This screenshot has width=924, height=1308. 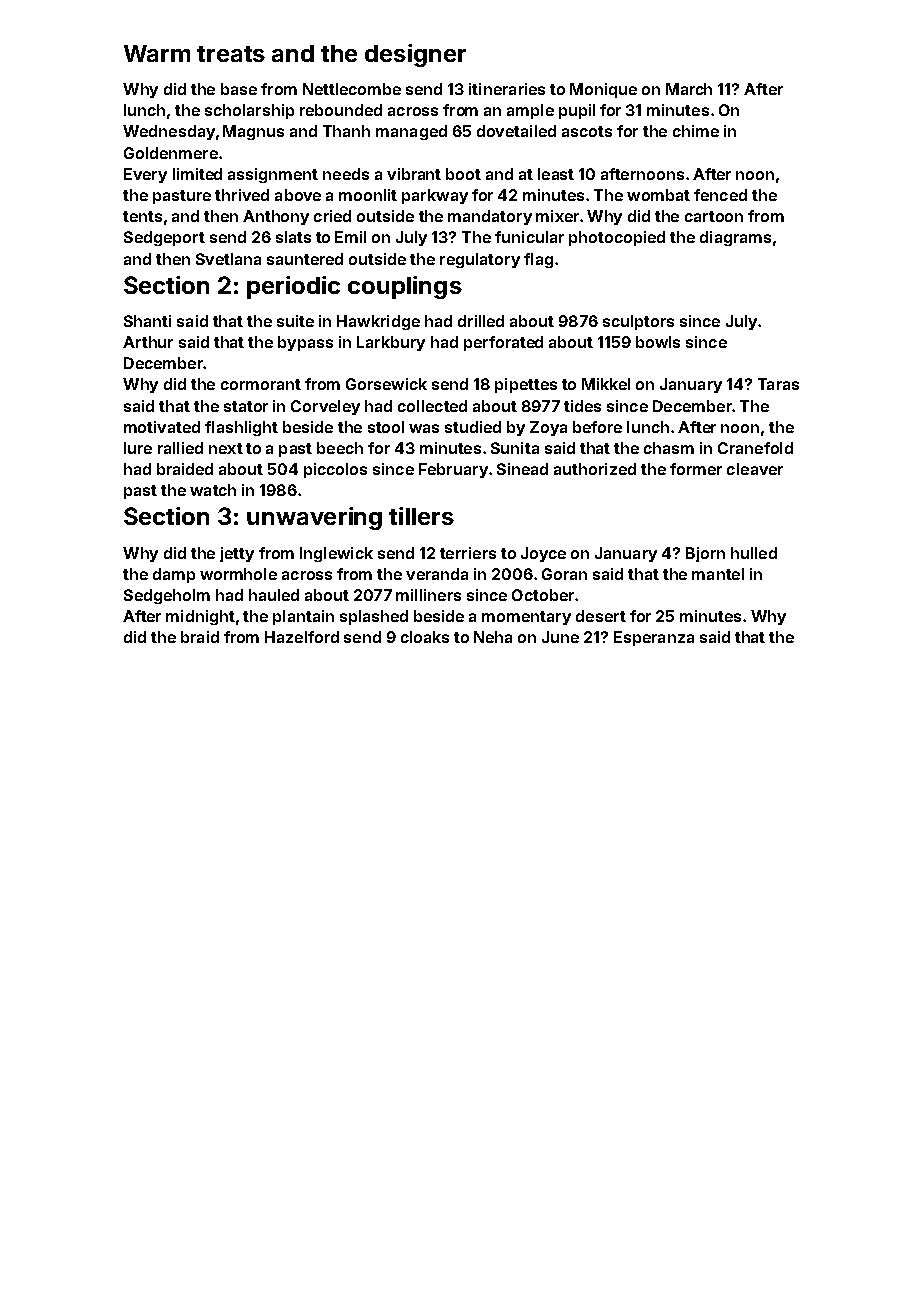 What do you see at coordinates (755, 469) in the screenshot?
I see `cleaver` at bounding box center [755, 469].
